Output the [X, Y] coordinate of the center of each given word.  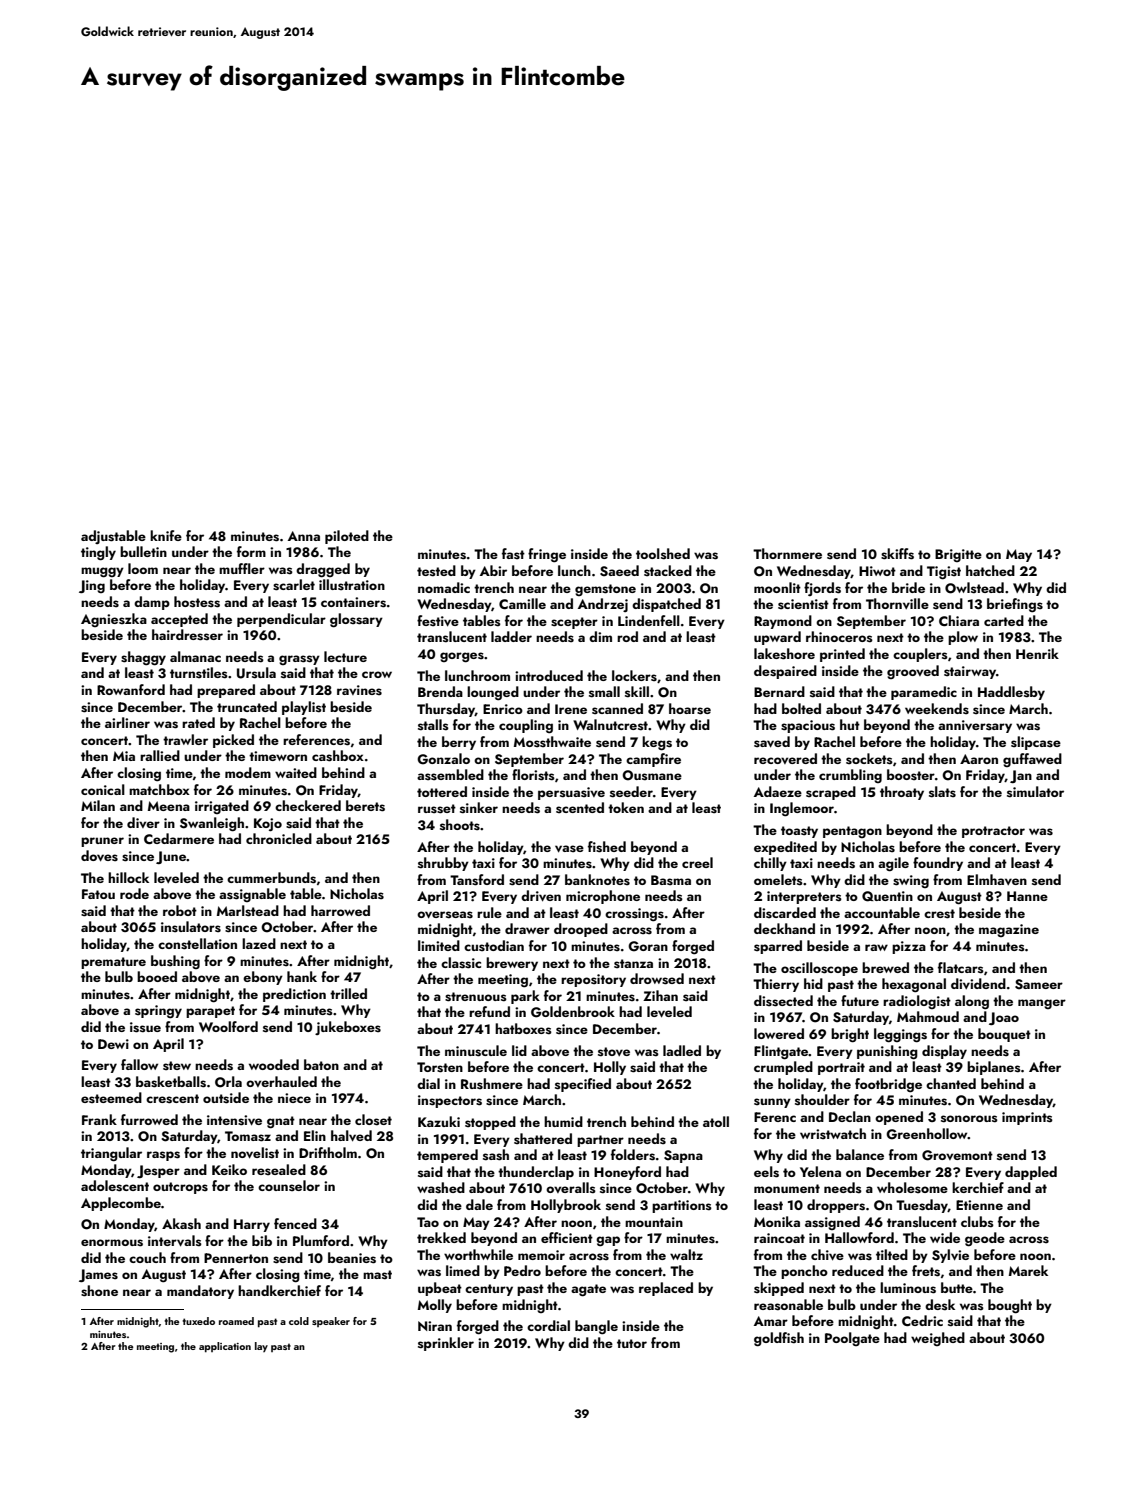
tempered [447, 1156]
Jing [92, 586]
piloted [347, 537]
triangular [111, 1154]
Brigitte [958, 555]
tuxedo [199, 1321]
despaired [785, 672]
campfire [653, 760]
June [171, 857]
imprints [1027, 1118]
